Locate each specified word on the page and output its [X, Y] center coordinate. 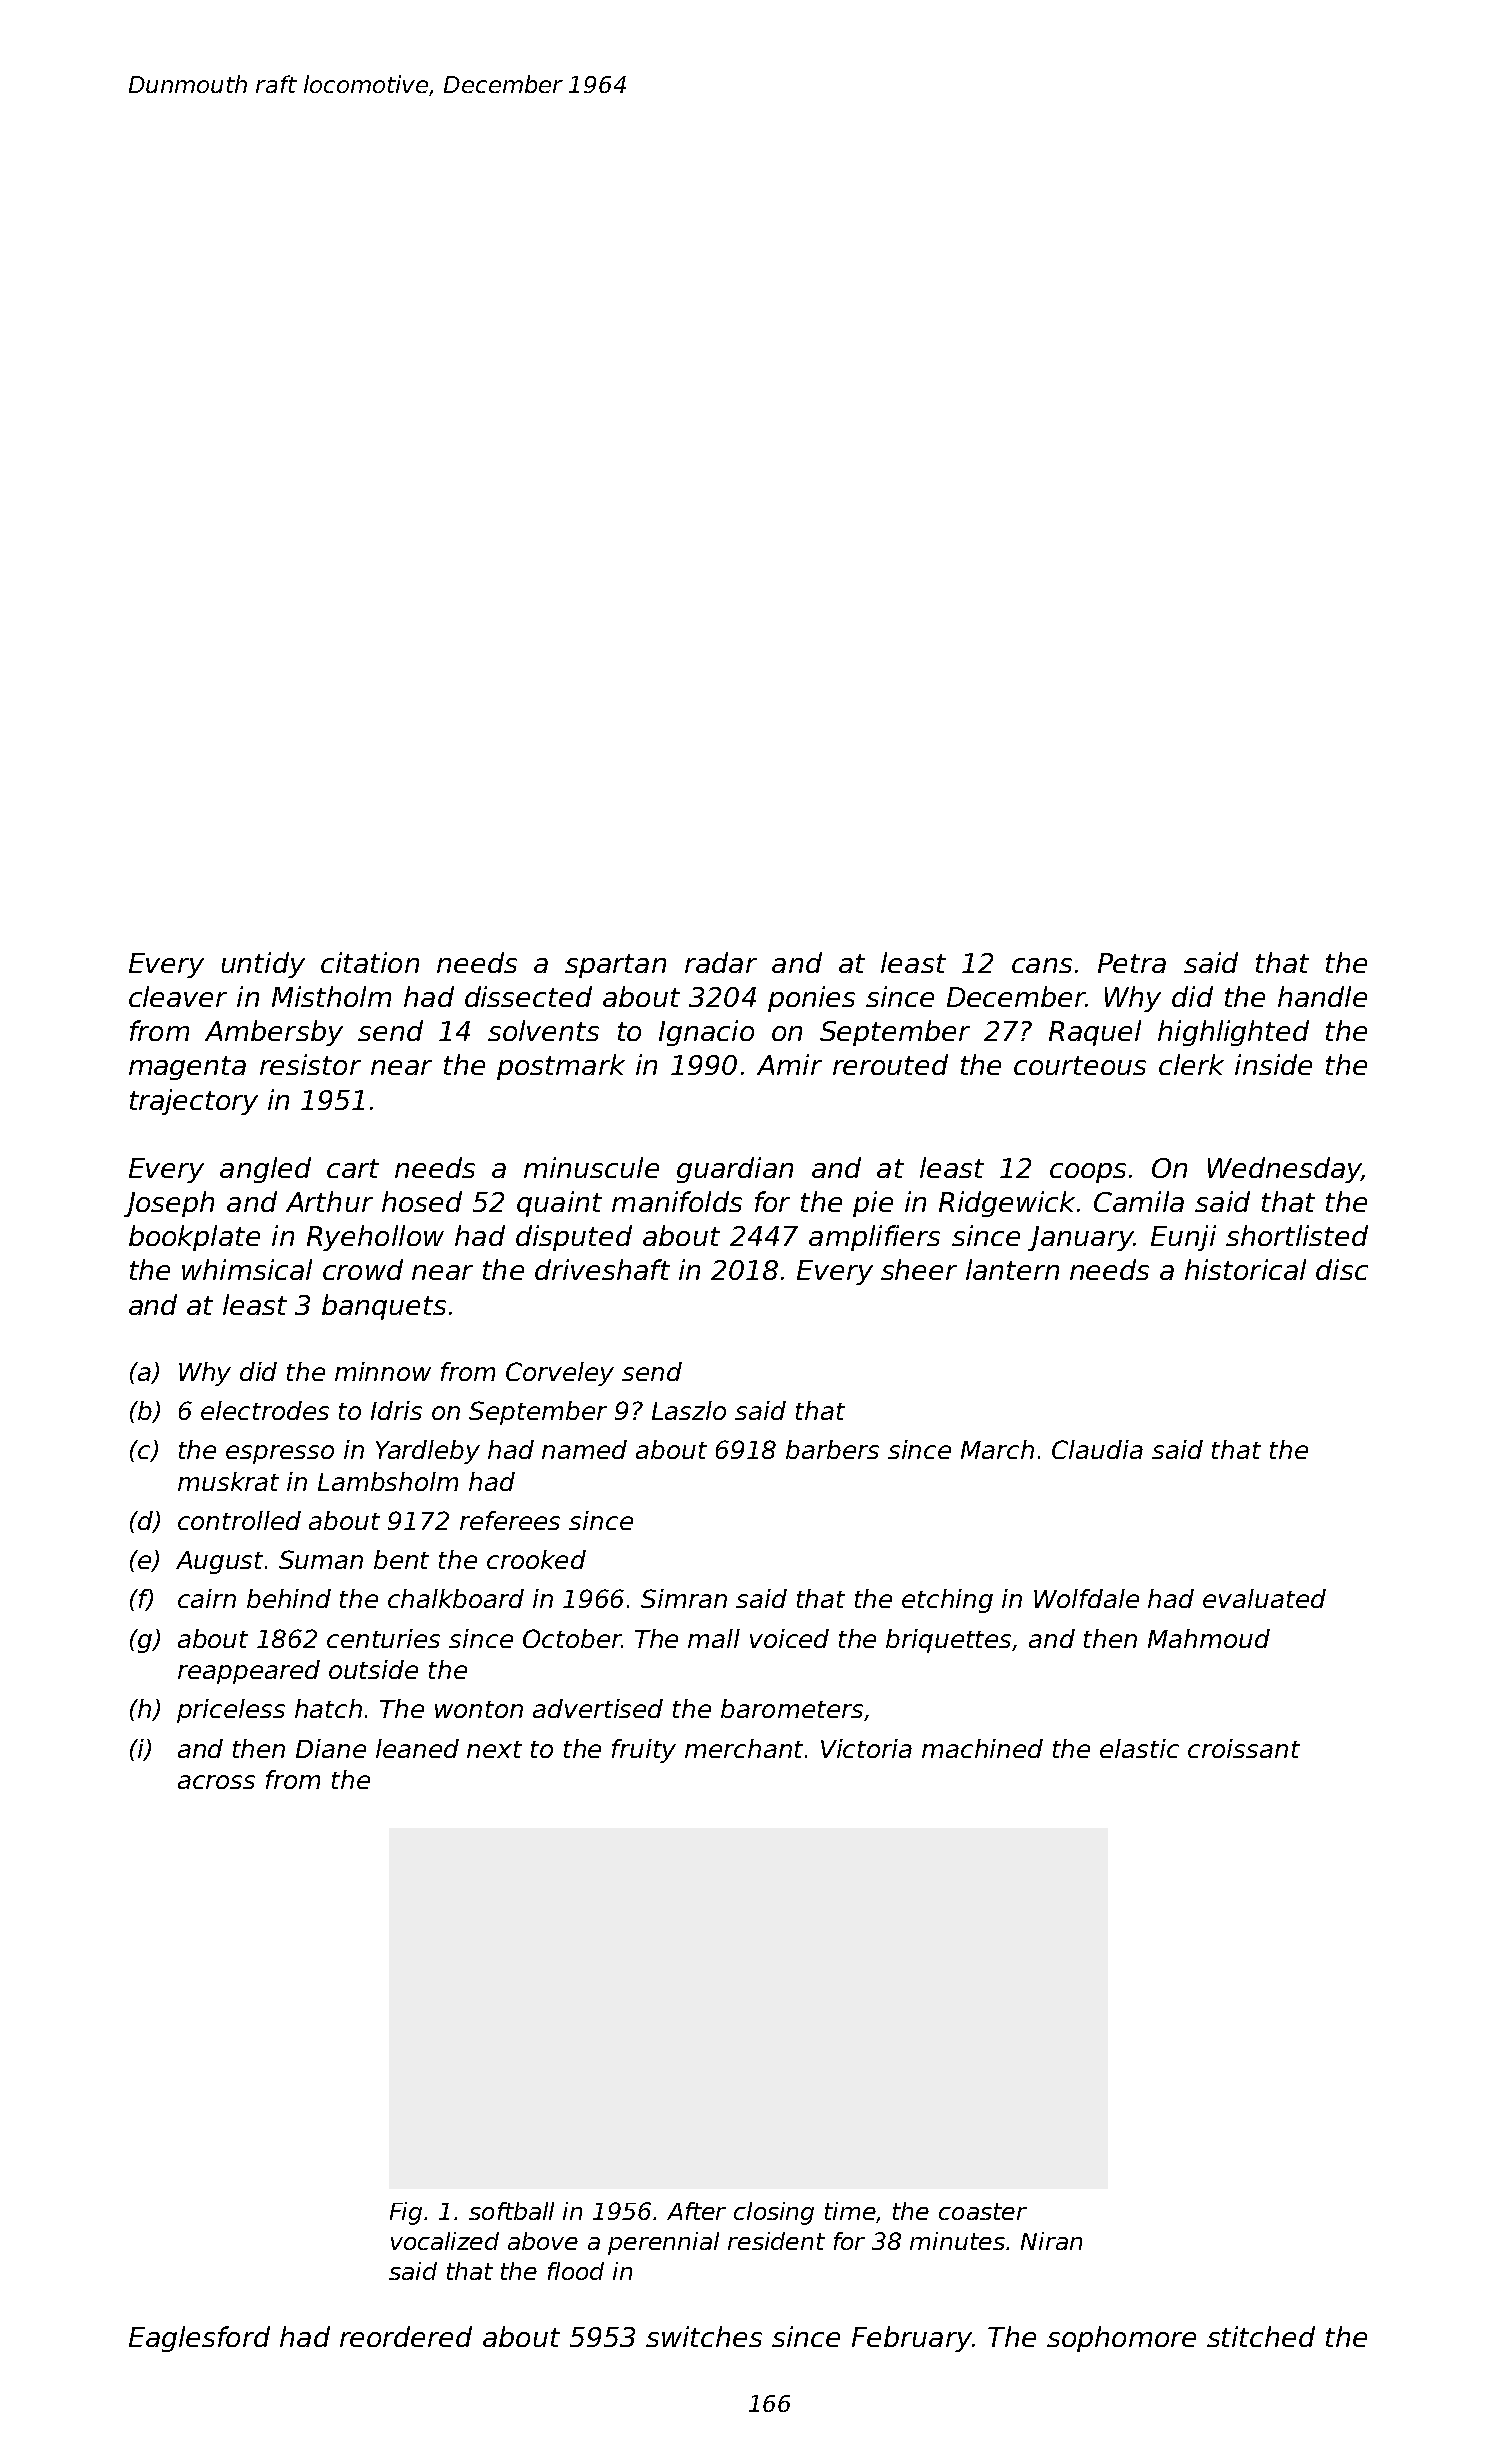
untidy [263, 965]
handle [1322, 996]
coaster [983, 2211]
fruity [644, 1751]
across [216, 1782]
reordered [406, 2336]
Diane [331, 1748]
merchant [744, 1748]
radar [721, 962]
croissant [1244, 1748]
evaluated [1264, 1598]
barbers [832, 1449]
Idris [396, 1410]
